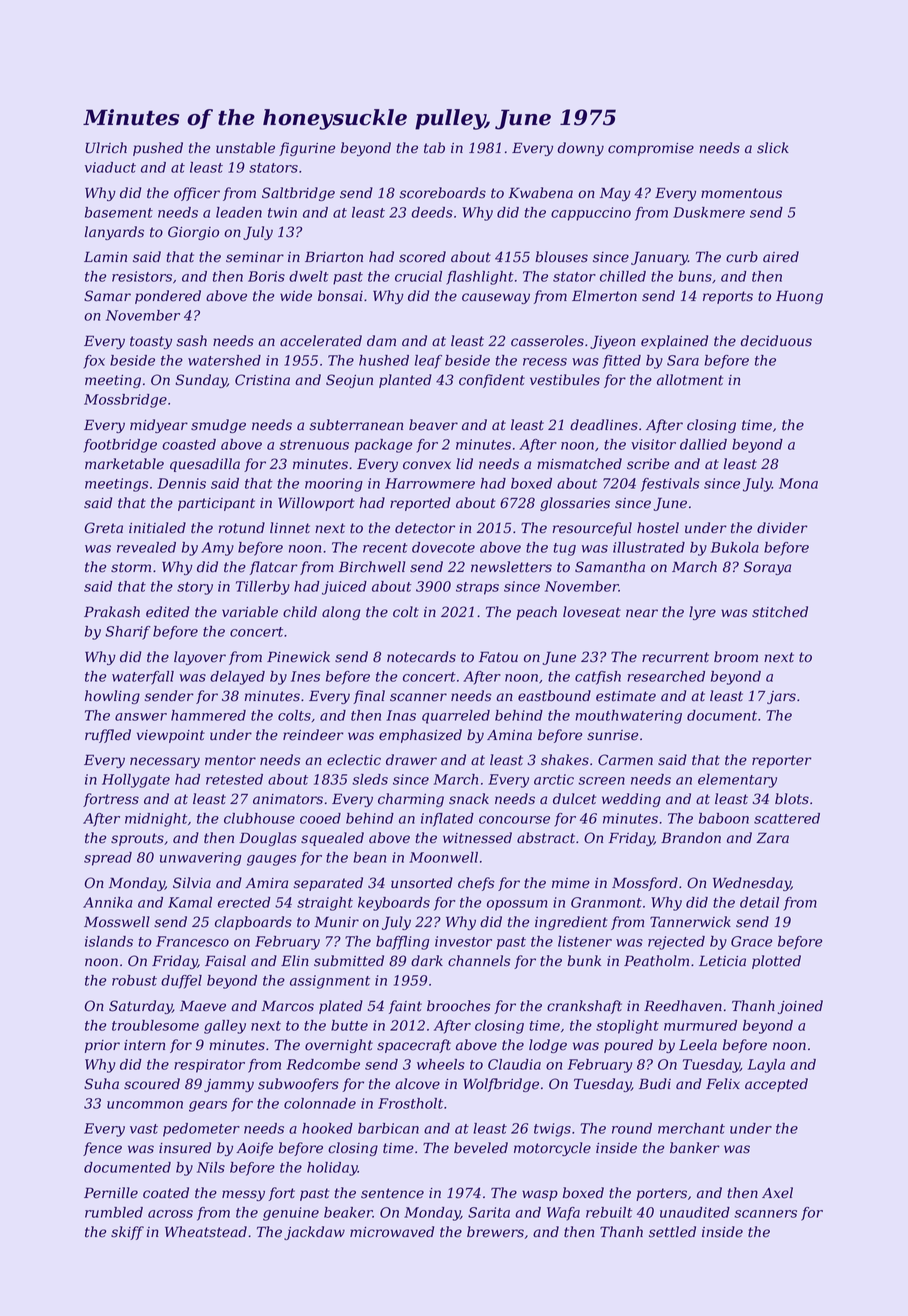  What do you see at coordinates (651, 149) in the image?
I see `compromise` at bounding box center [651, 149].
